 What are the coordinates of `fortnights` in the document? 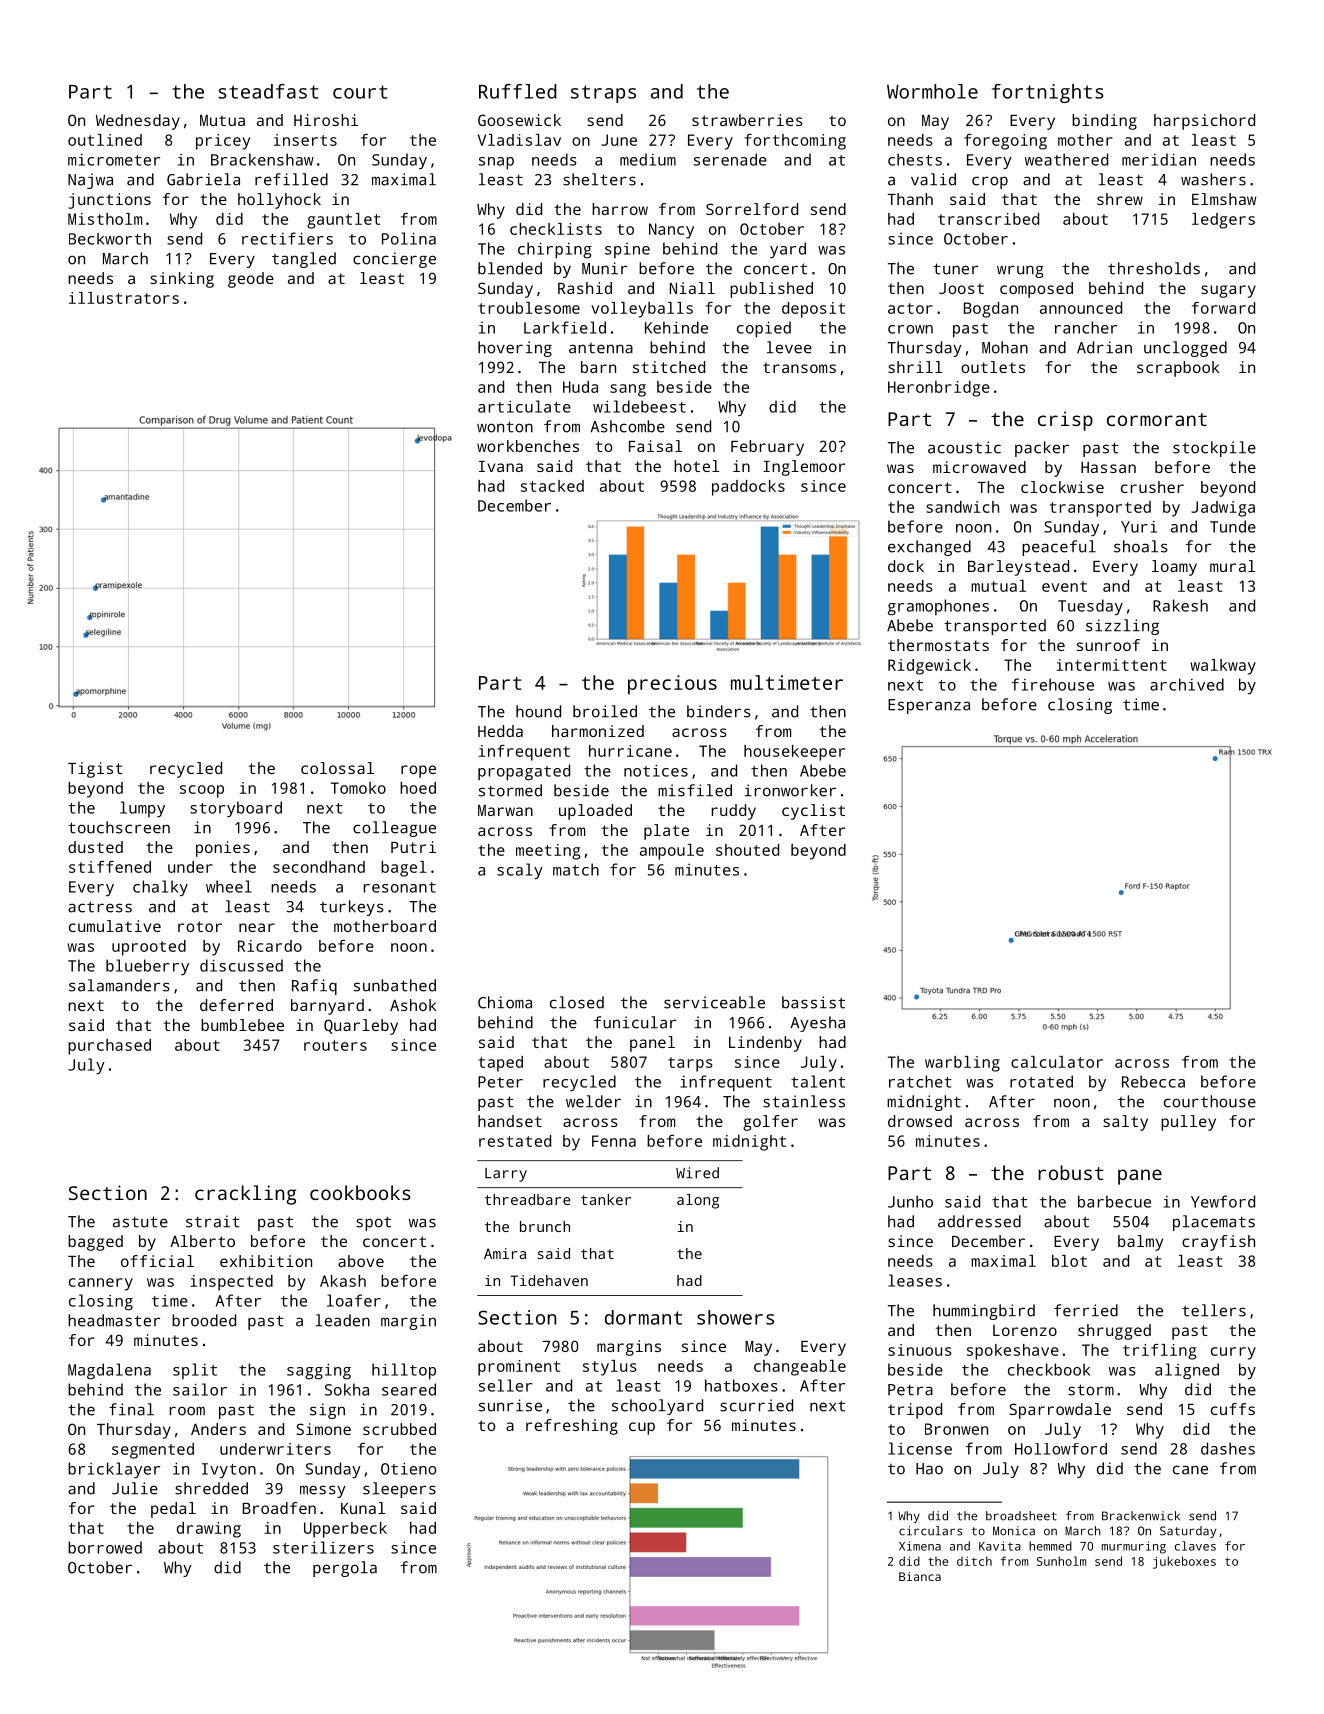 It's located at (1048, 93).
